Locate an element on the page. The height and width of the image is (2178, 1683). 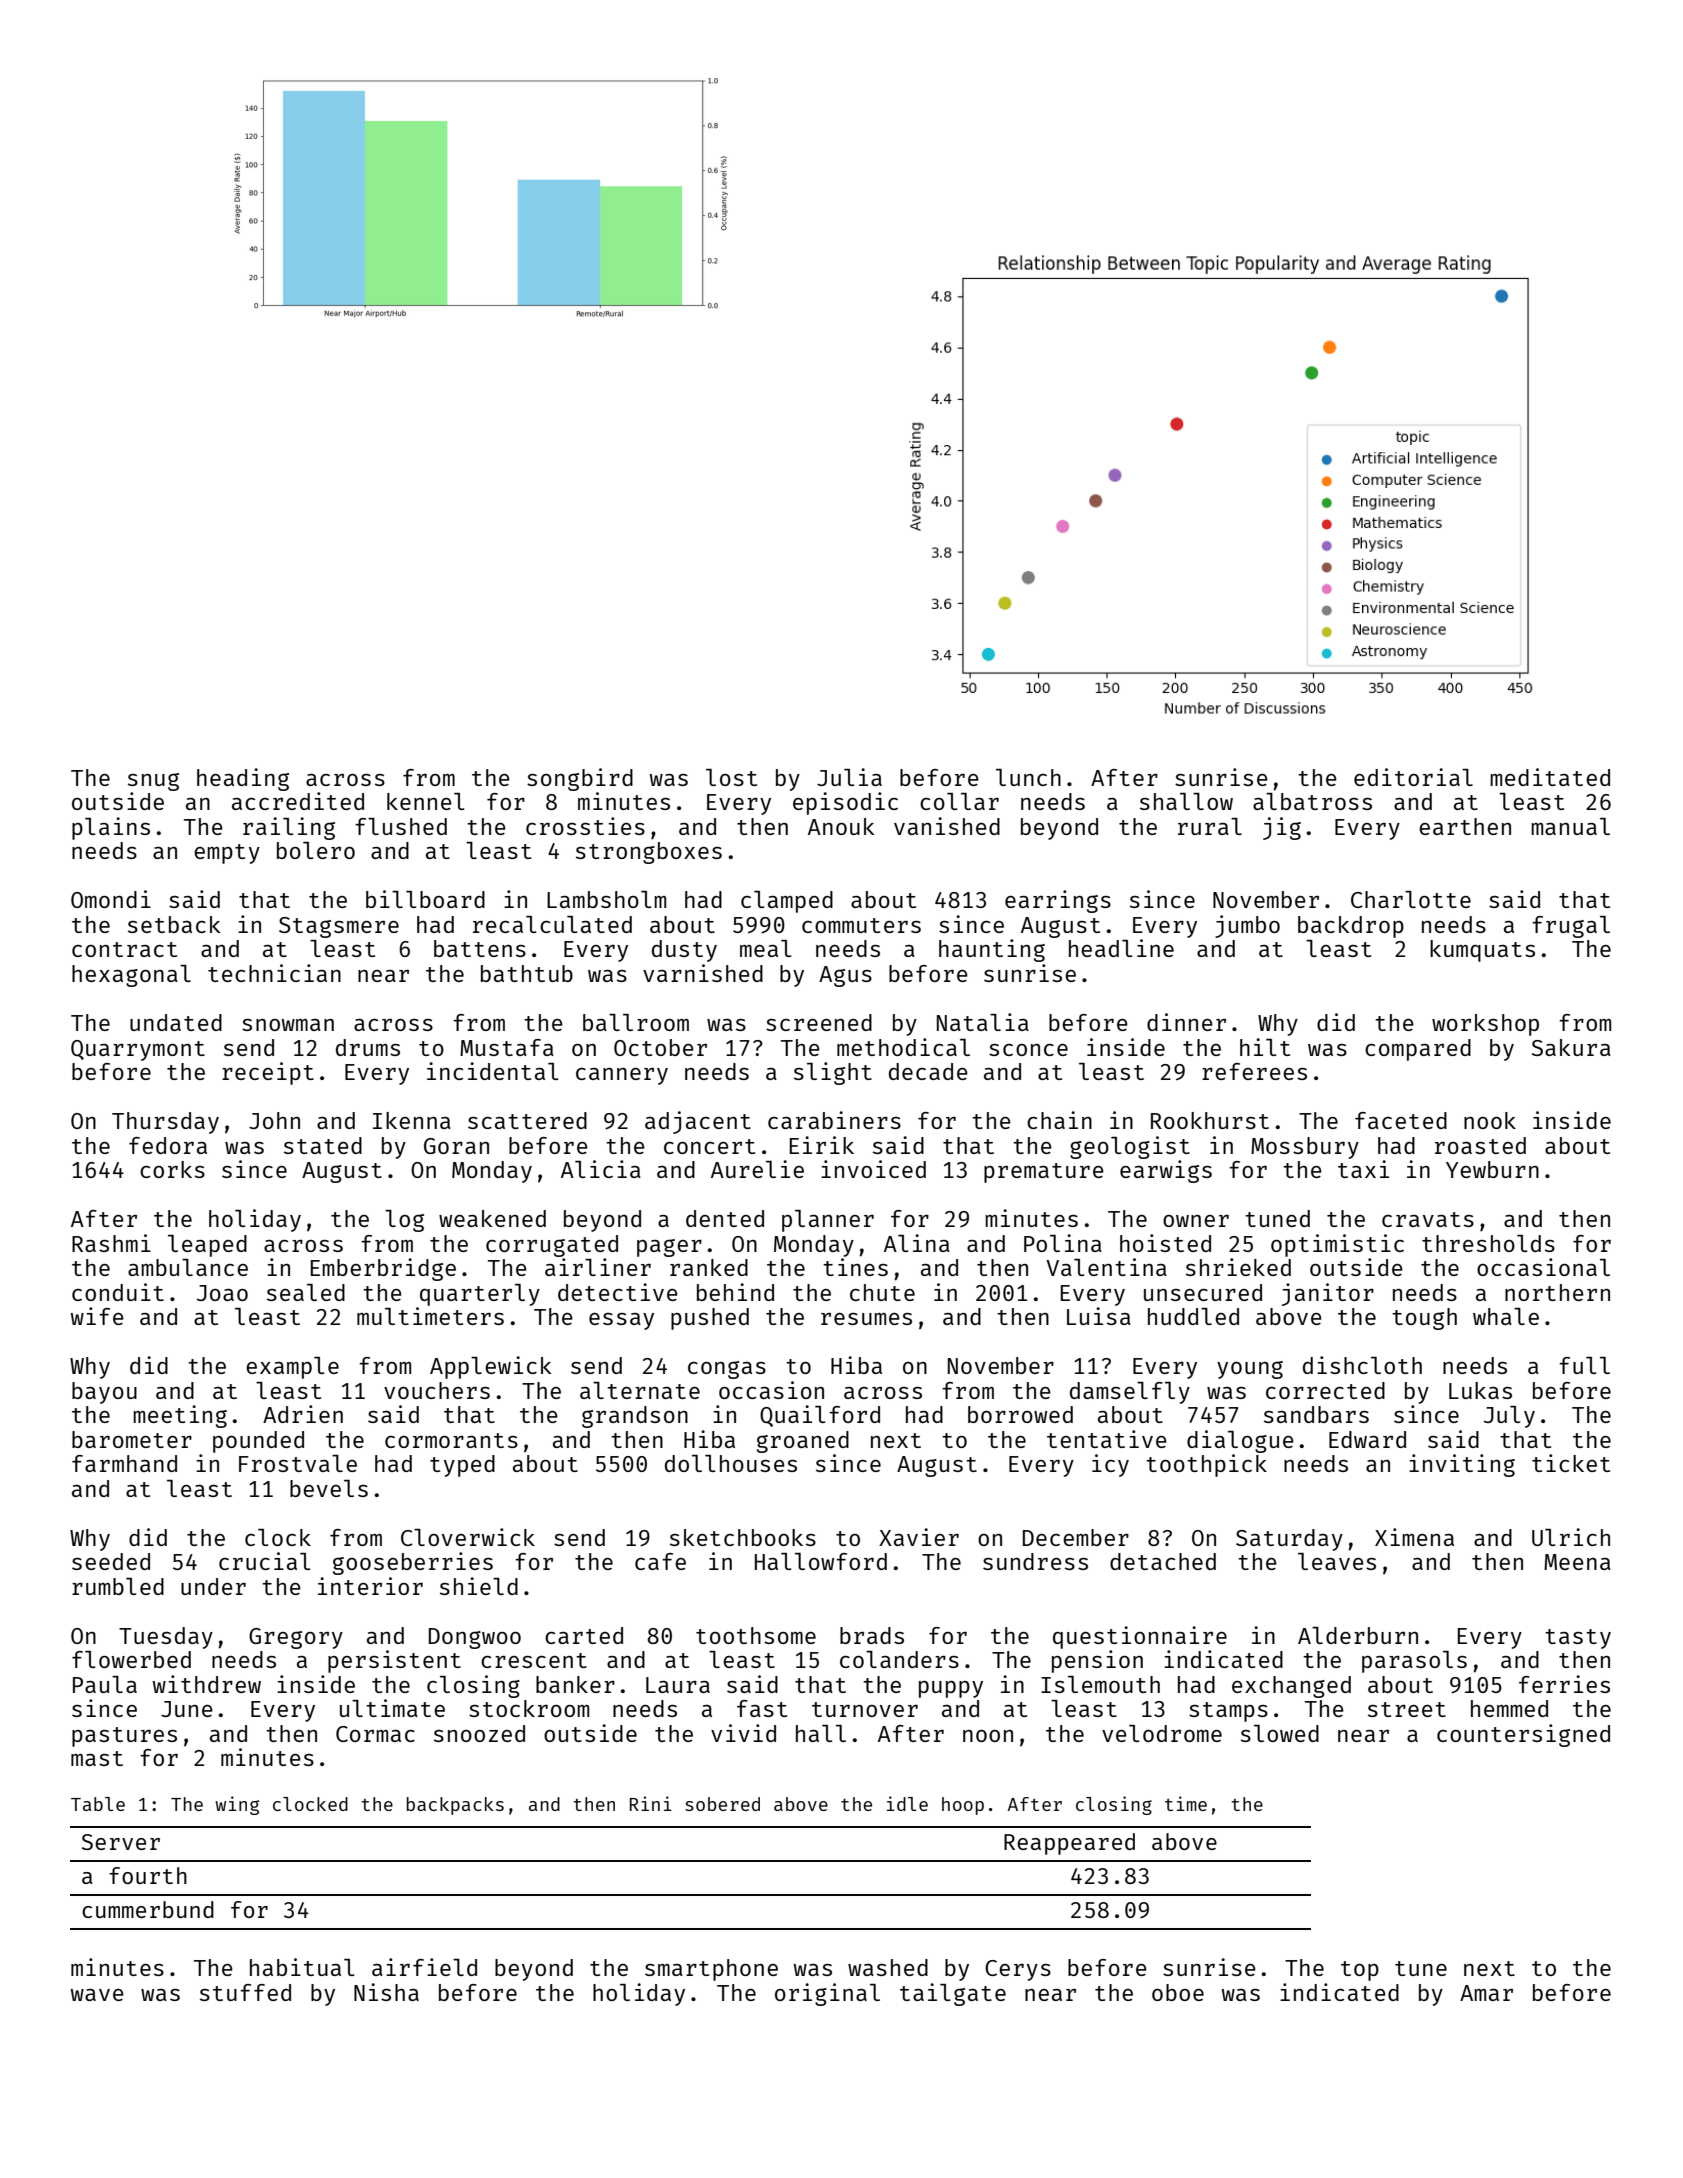
seeded is located at coordinates (111, 1561).
